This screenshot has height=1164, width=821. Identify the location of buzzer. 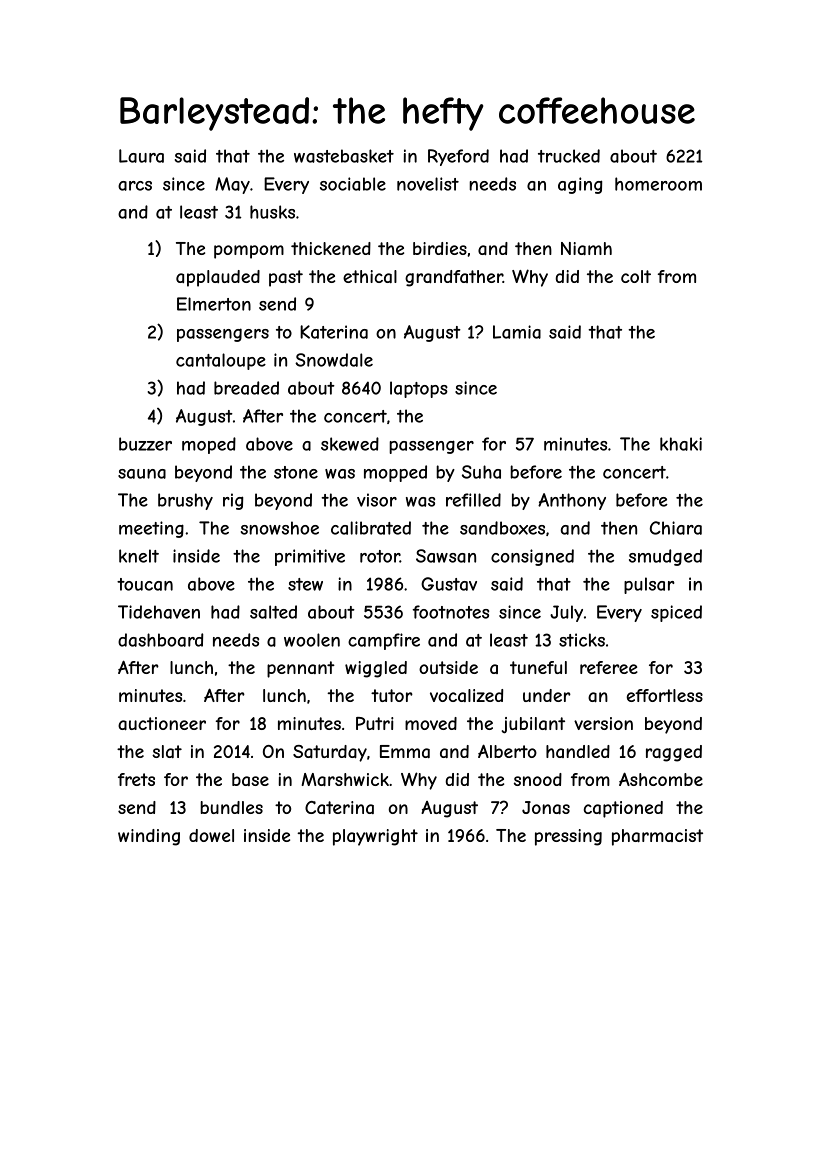
(145, 444).
